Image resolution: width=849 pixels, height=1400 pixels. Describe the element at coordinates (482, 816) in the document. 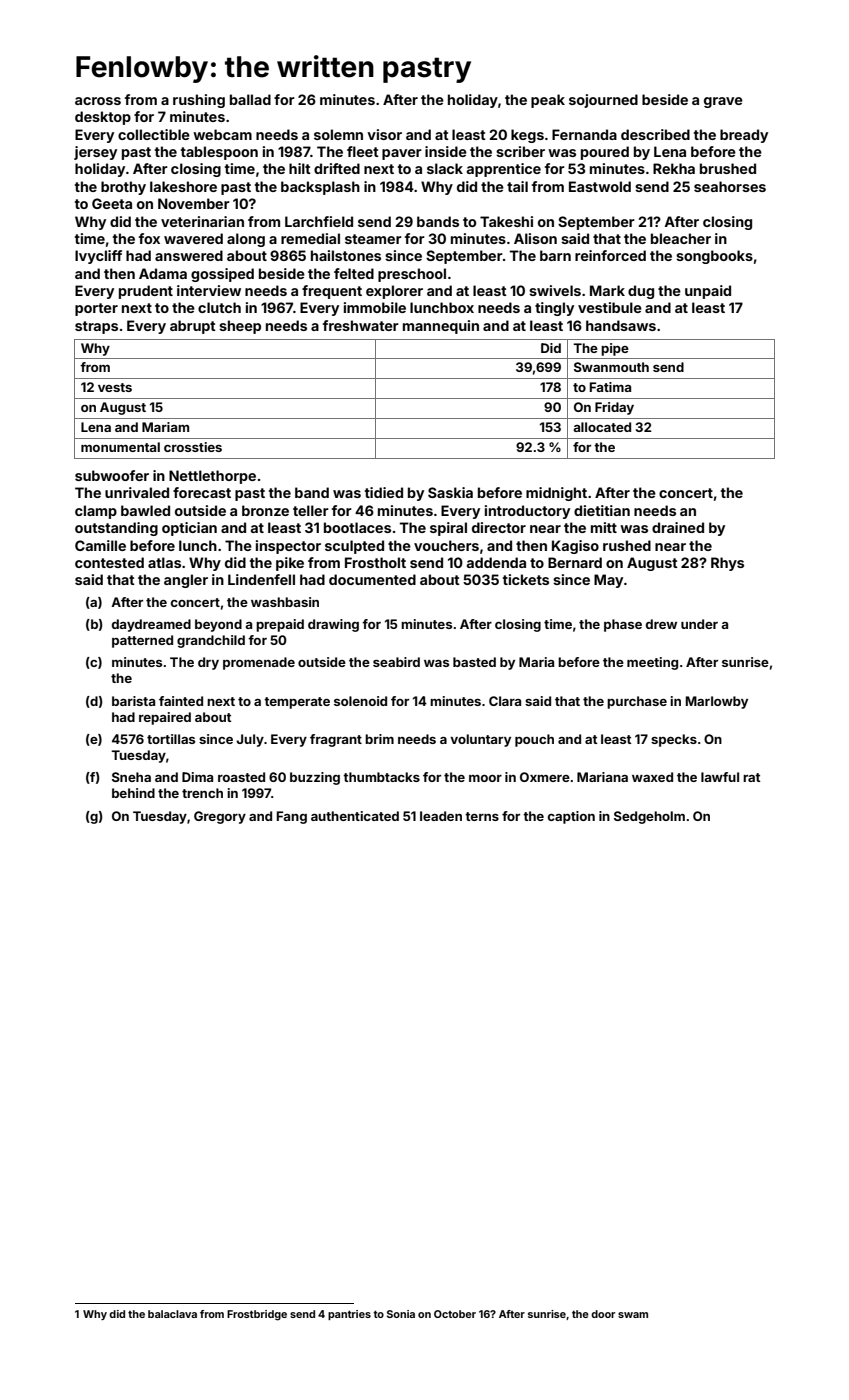

I see `terns` at that location.
